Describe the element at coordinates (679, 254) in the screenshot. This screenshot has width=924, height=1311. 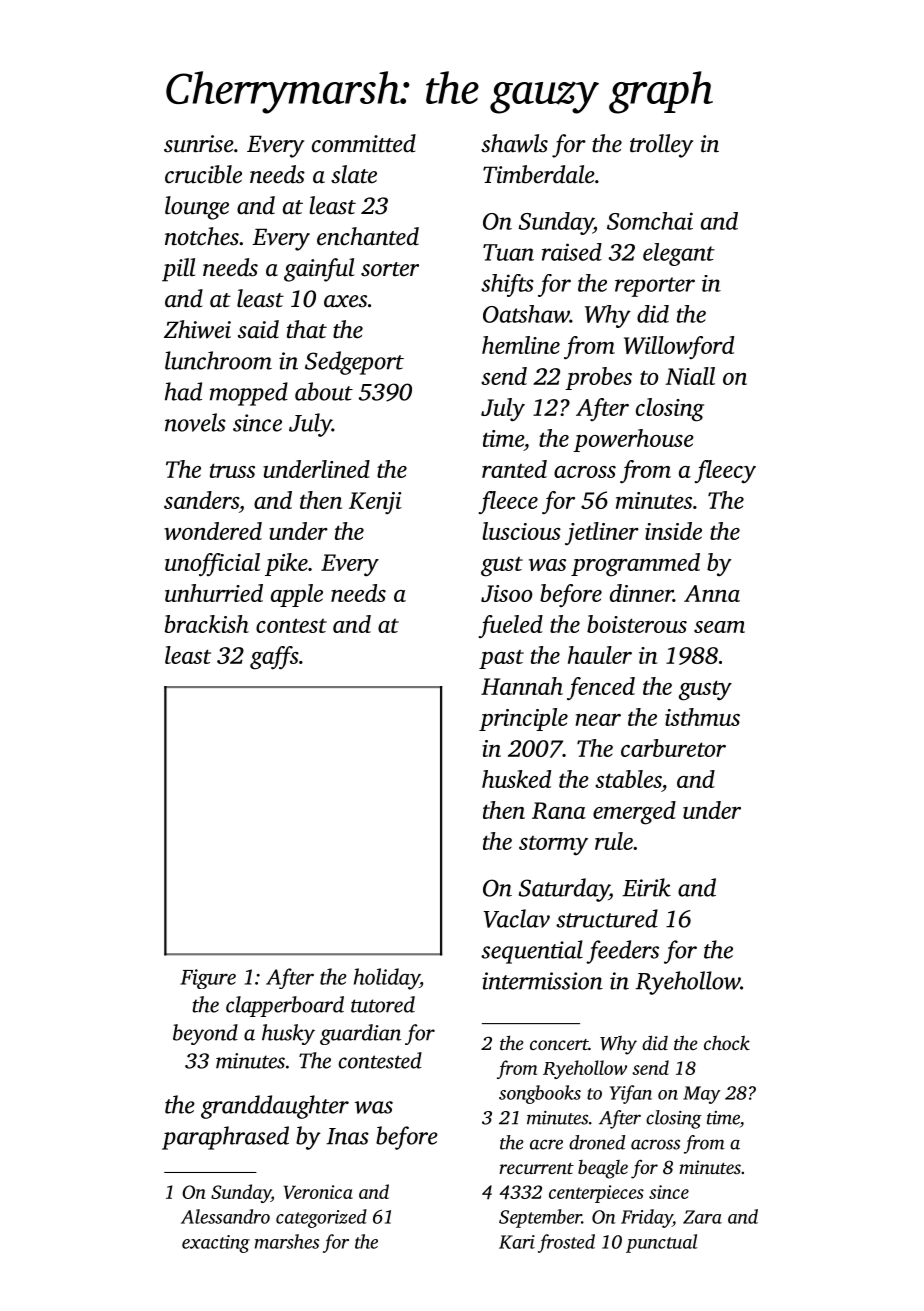
I see `elegant` at that location.
